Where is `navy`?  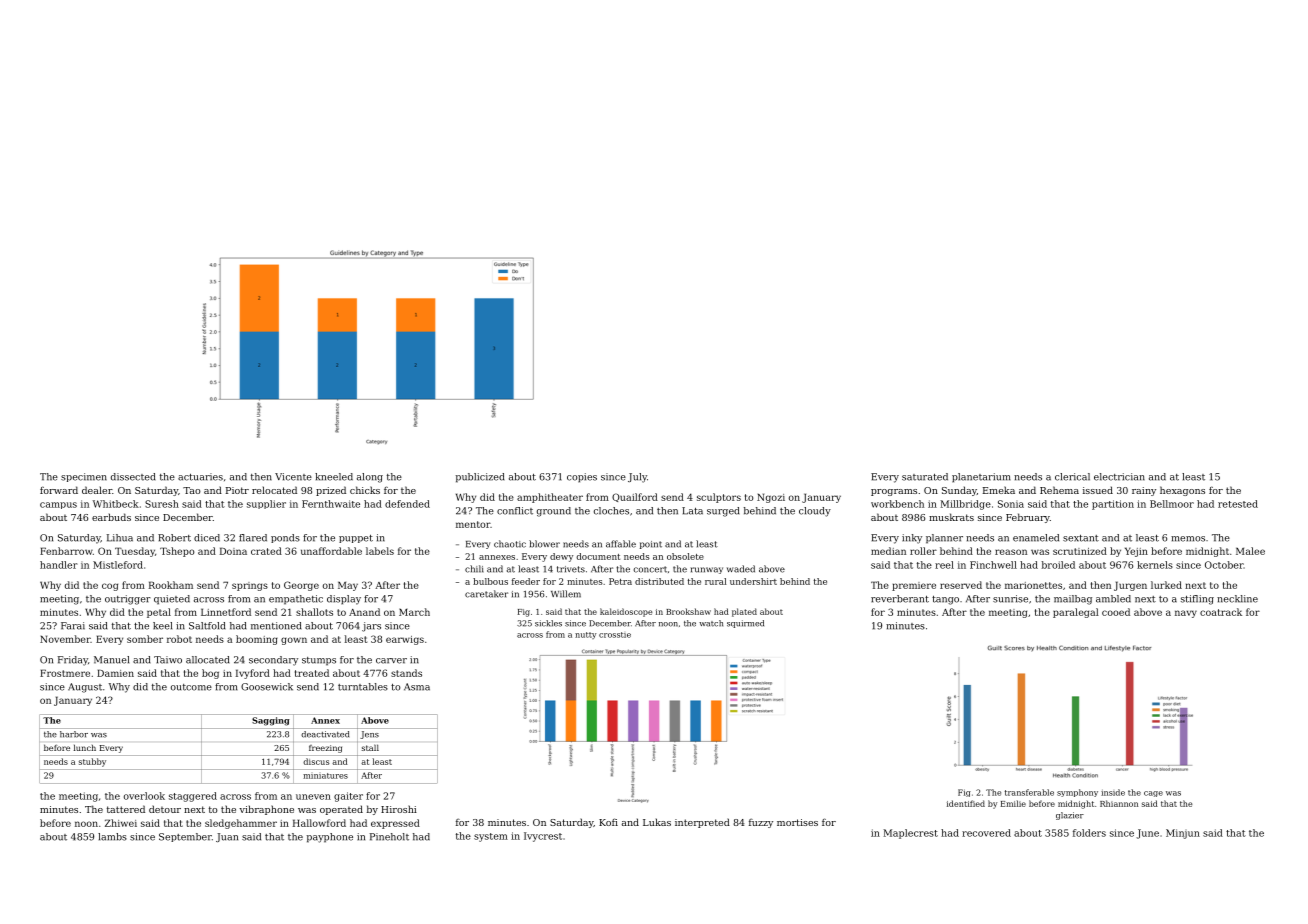 navy is located at coordinates (1186, 614).
